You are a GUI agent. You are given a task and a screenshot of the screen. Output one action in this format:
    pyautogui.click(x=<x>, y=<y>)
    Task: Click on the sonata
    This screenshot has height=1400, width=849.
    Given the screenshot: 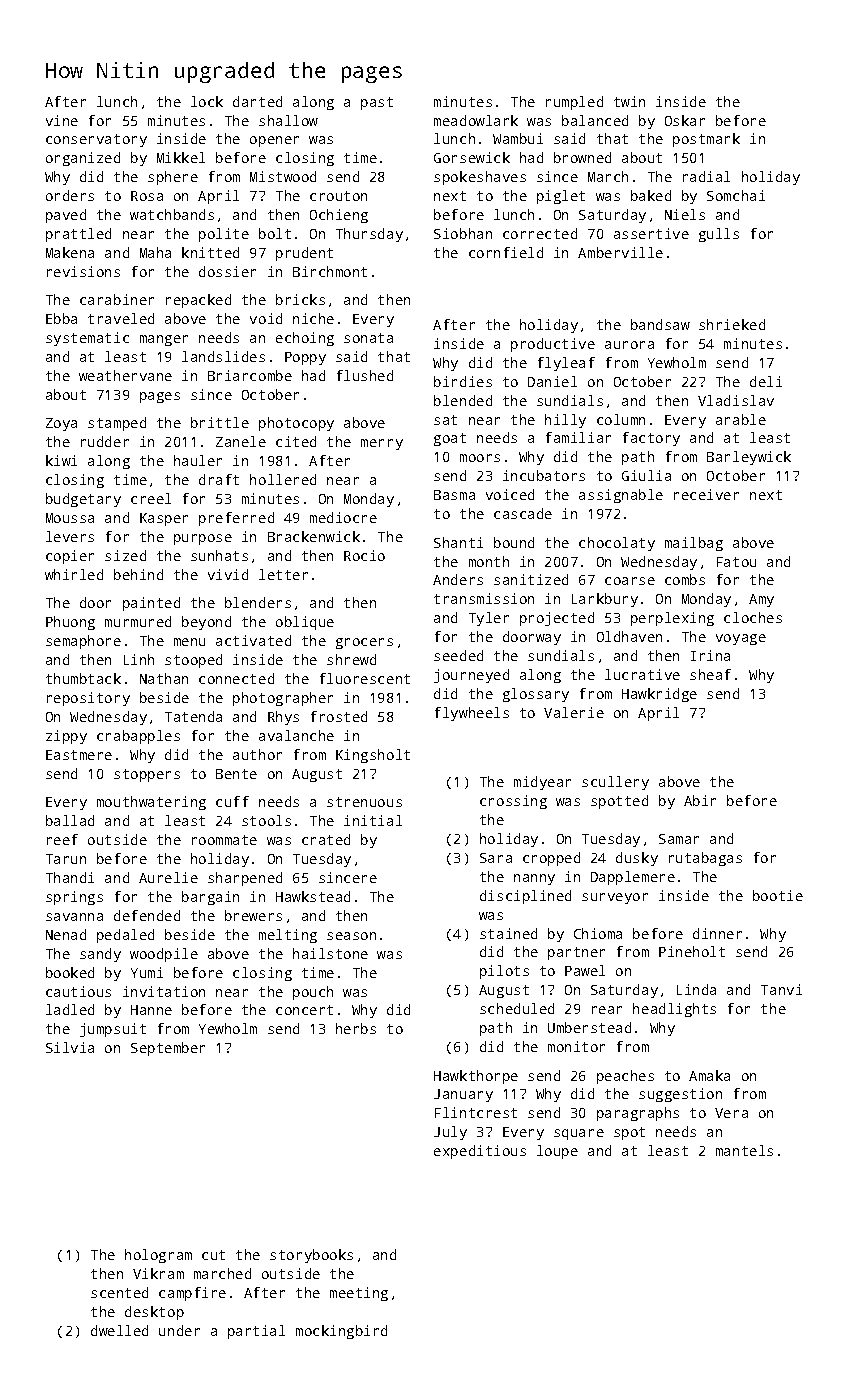 What is the action you would take?
    pyautogui.click(x=368, y=338)
